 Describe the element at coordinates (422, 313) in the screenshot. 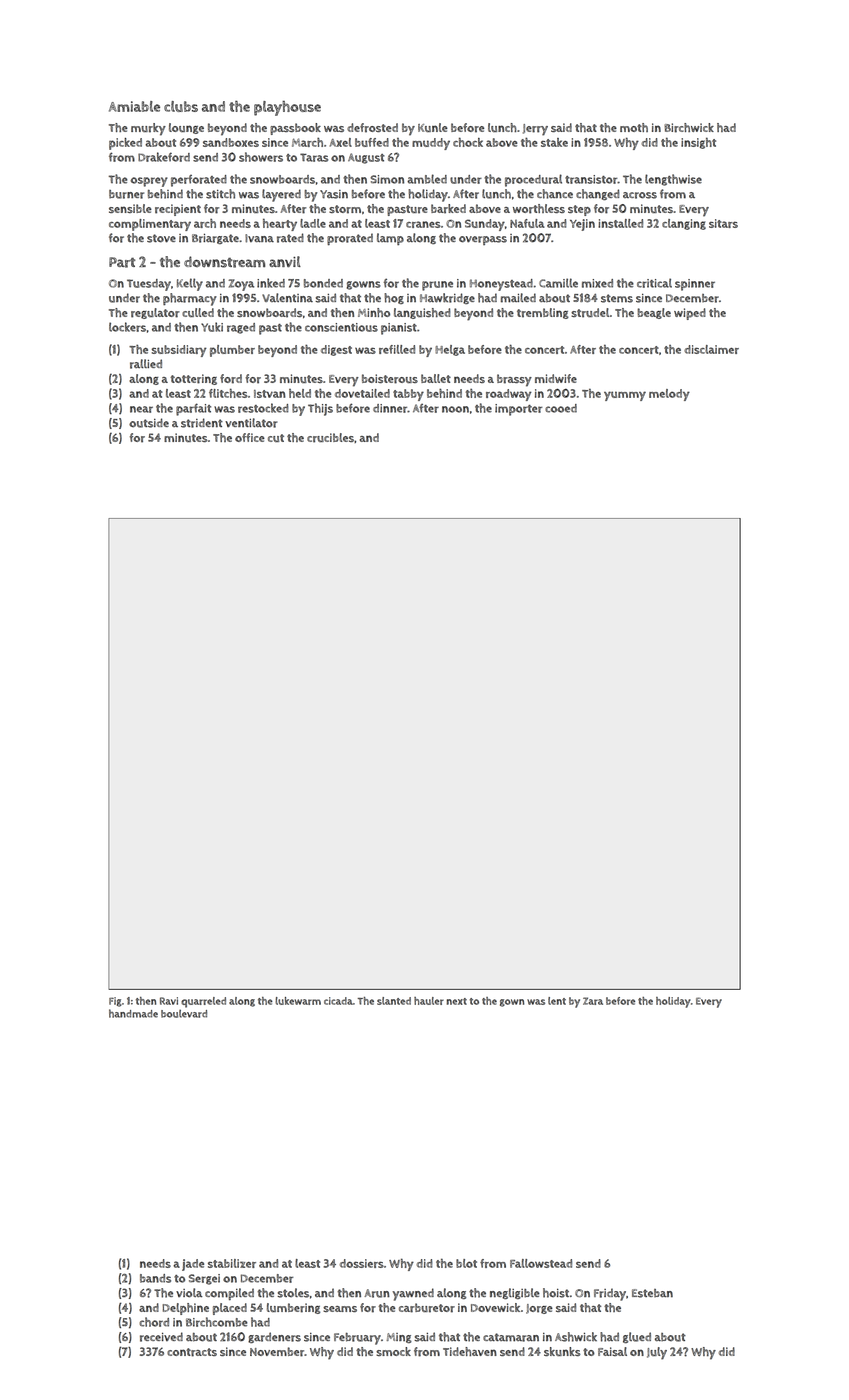

I see `languished` at that location.
